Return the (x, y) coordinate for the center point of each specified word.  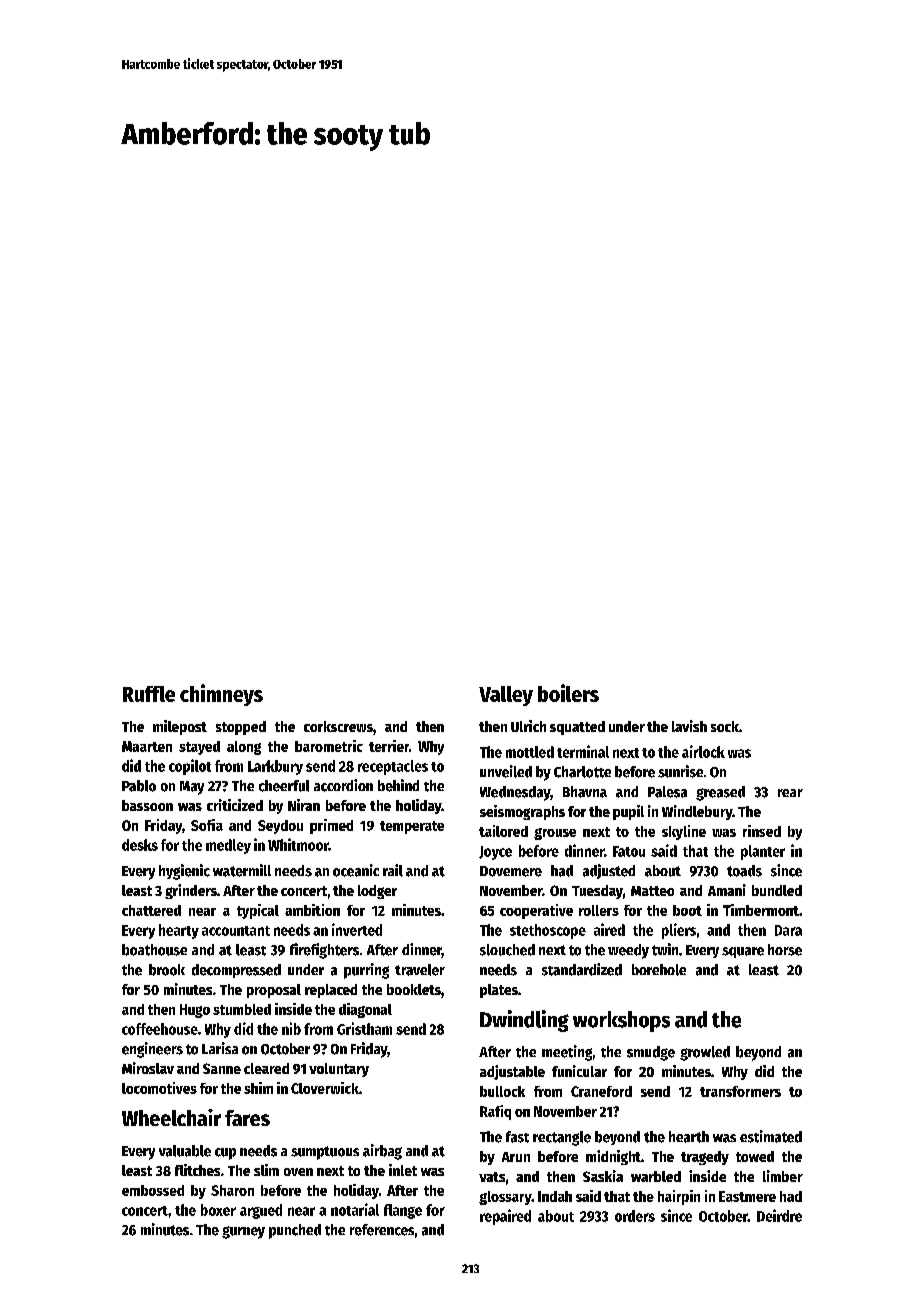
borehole (659, 970)
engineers (152, 1050)
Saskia (603, 1176)
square (743, 952)
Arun (516, 1157)
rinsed (762, 831)
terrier (389, 746)
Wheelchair (171, 1117)
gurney (243, 1232)
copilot (190, 767)
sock (725, 726)
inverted (357, 929)
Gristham (364, 1028)
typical (258, 911)
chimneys (221, 695)
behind (398, 785)
